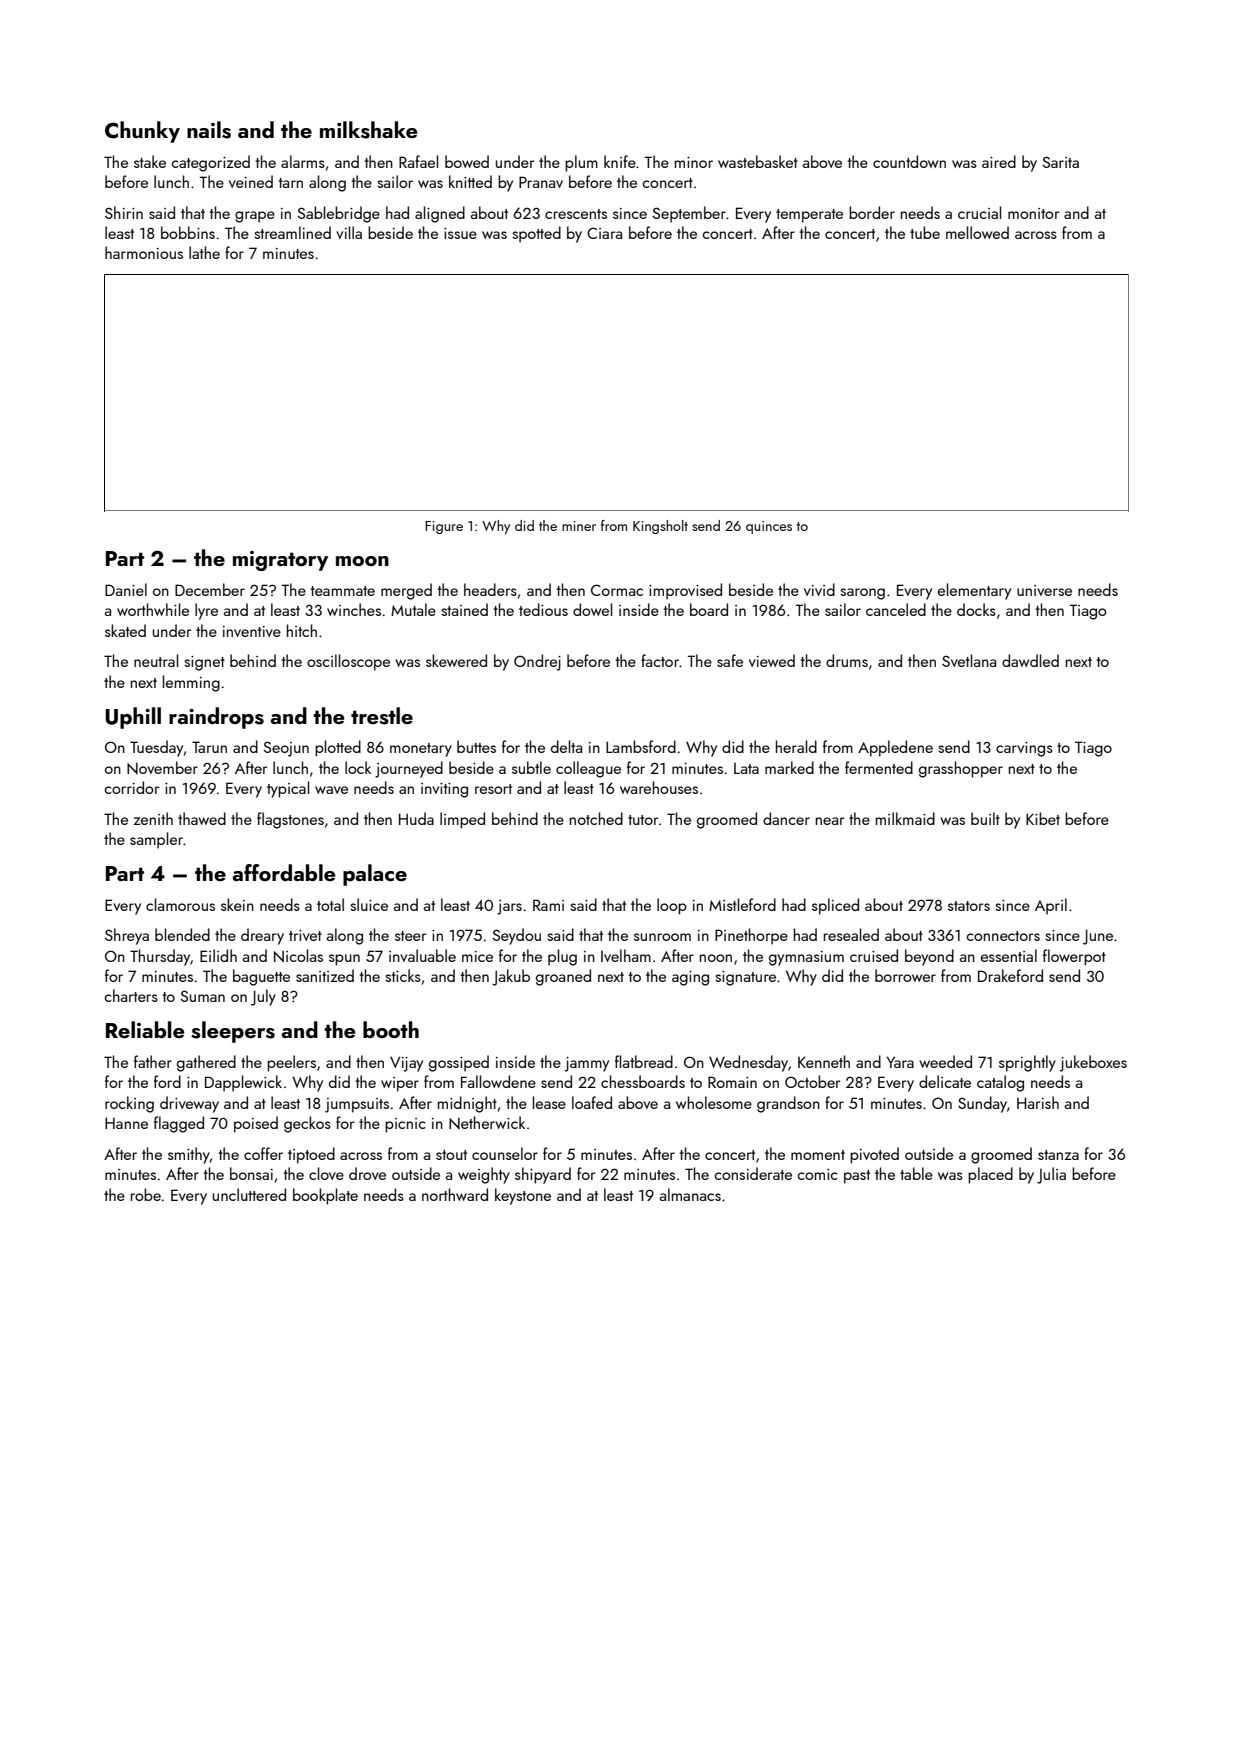 This document has height=1744, width=1233. What do you see at coordinates (659, 787) in the document?
I see `warehouses` at bounding box center [659, 787].
